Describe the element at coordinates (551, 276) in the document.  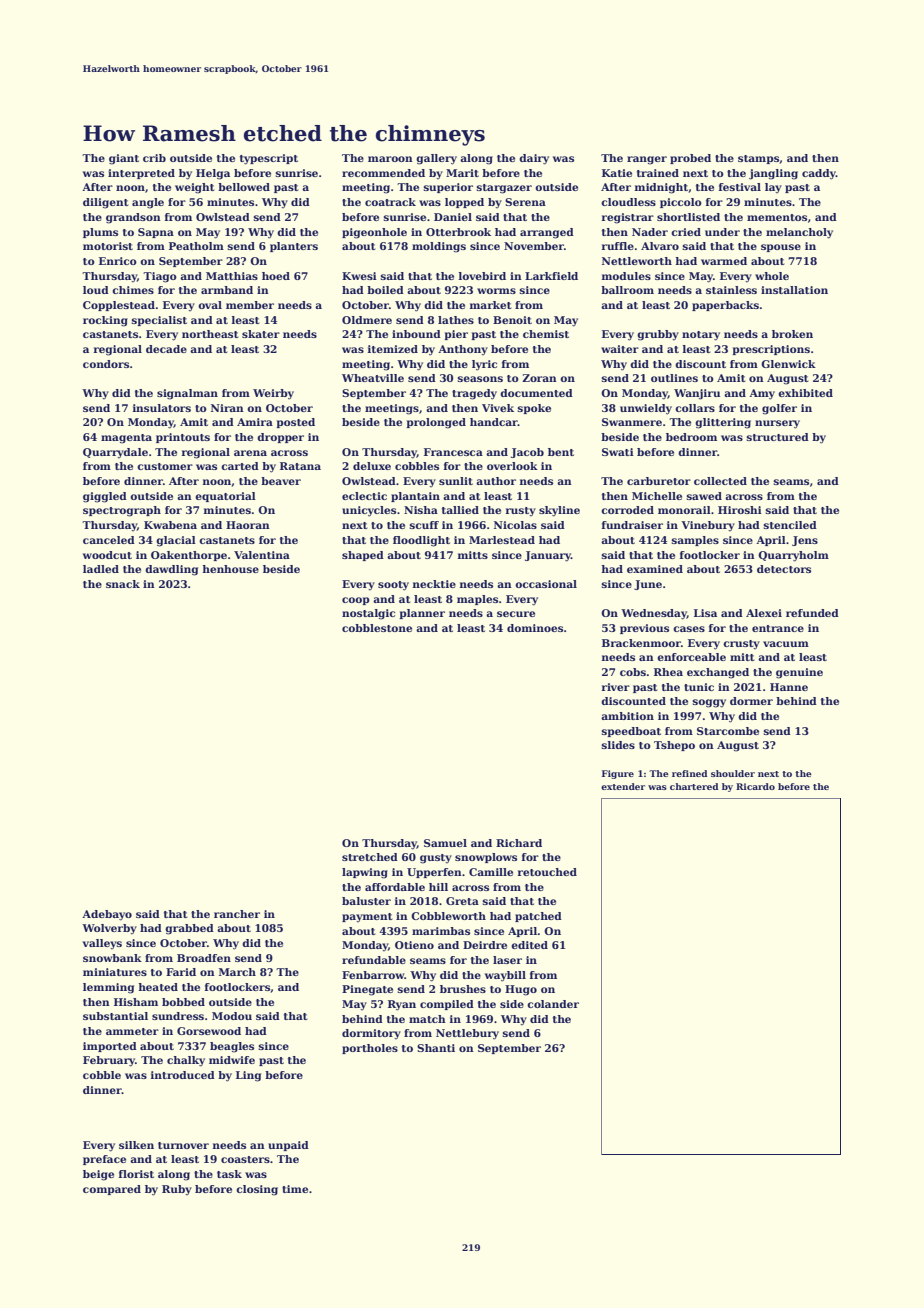
I see `Larkfield` at that location.
